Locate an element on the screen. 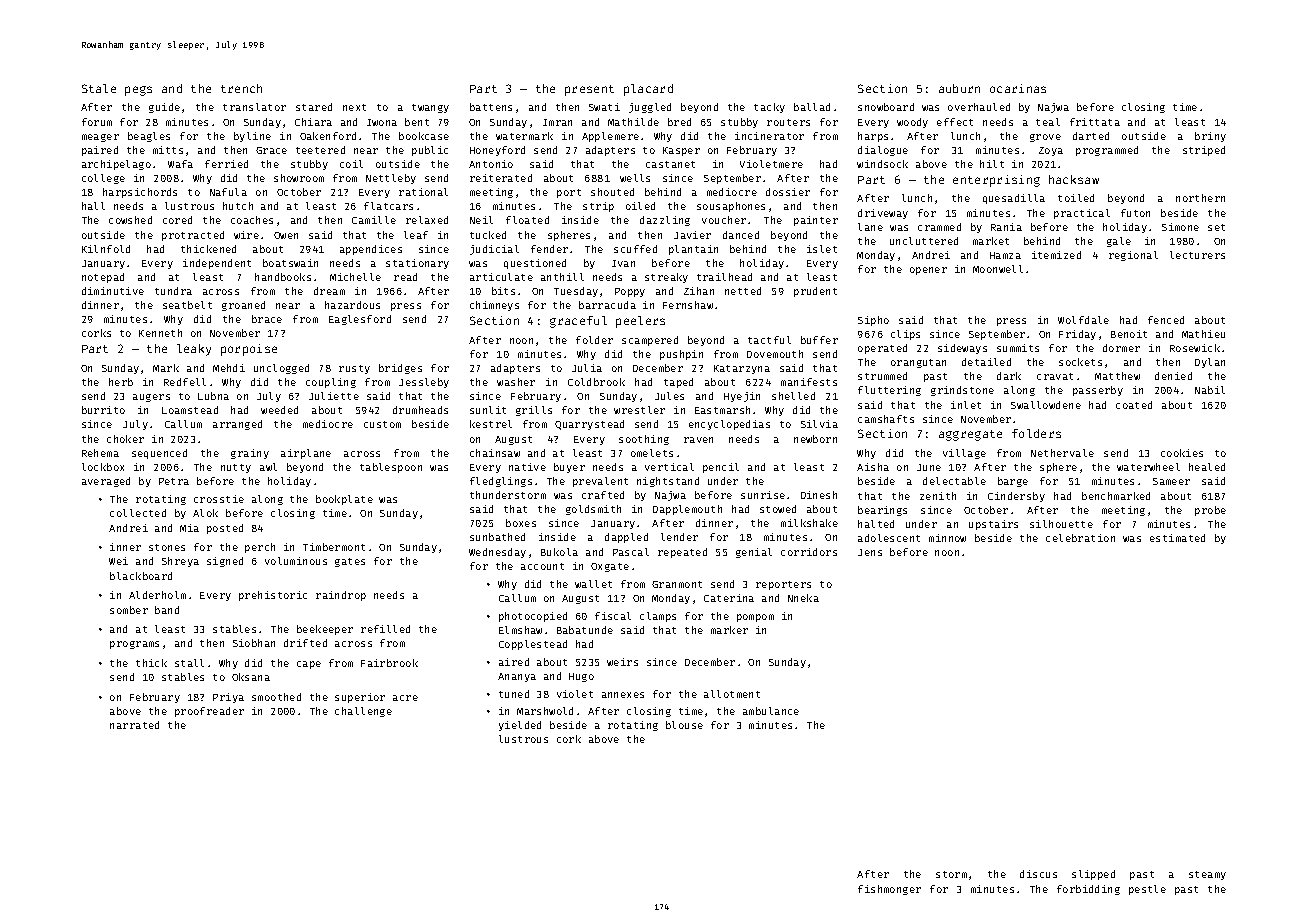 The image size is (1308, 924). Stale is located at coordinates (99, 88).
